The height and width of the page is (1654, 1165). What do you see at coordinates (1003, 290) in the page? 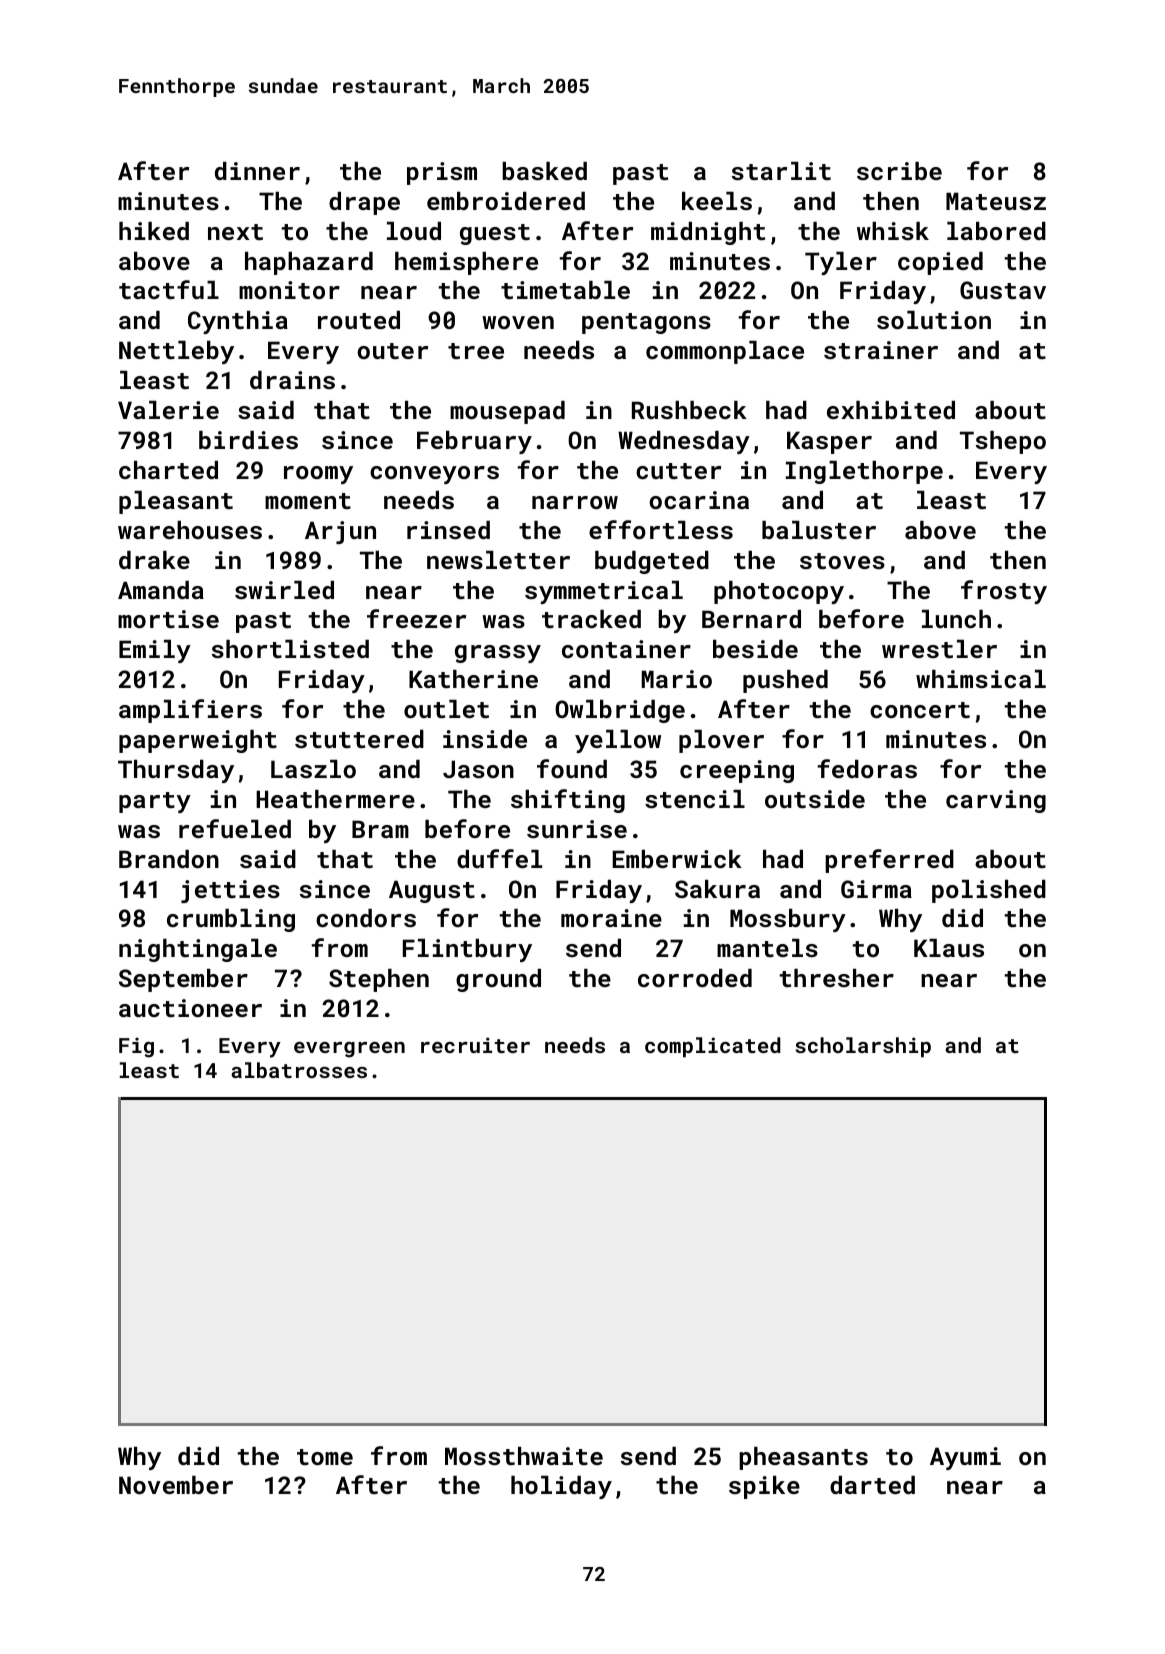
I see `Gustav` at bounding box center [1003, 290].
